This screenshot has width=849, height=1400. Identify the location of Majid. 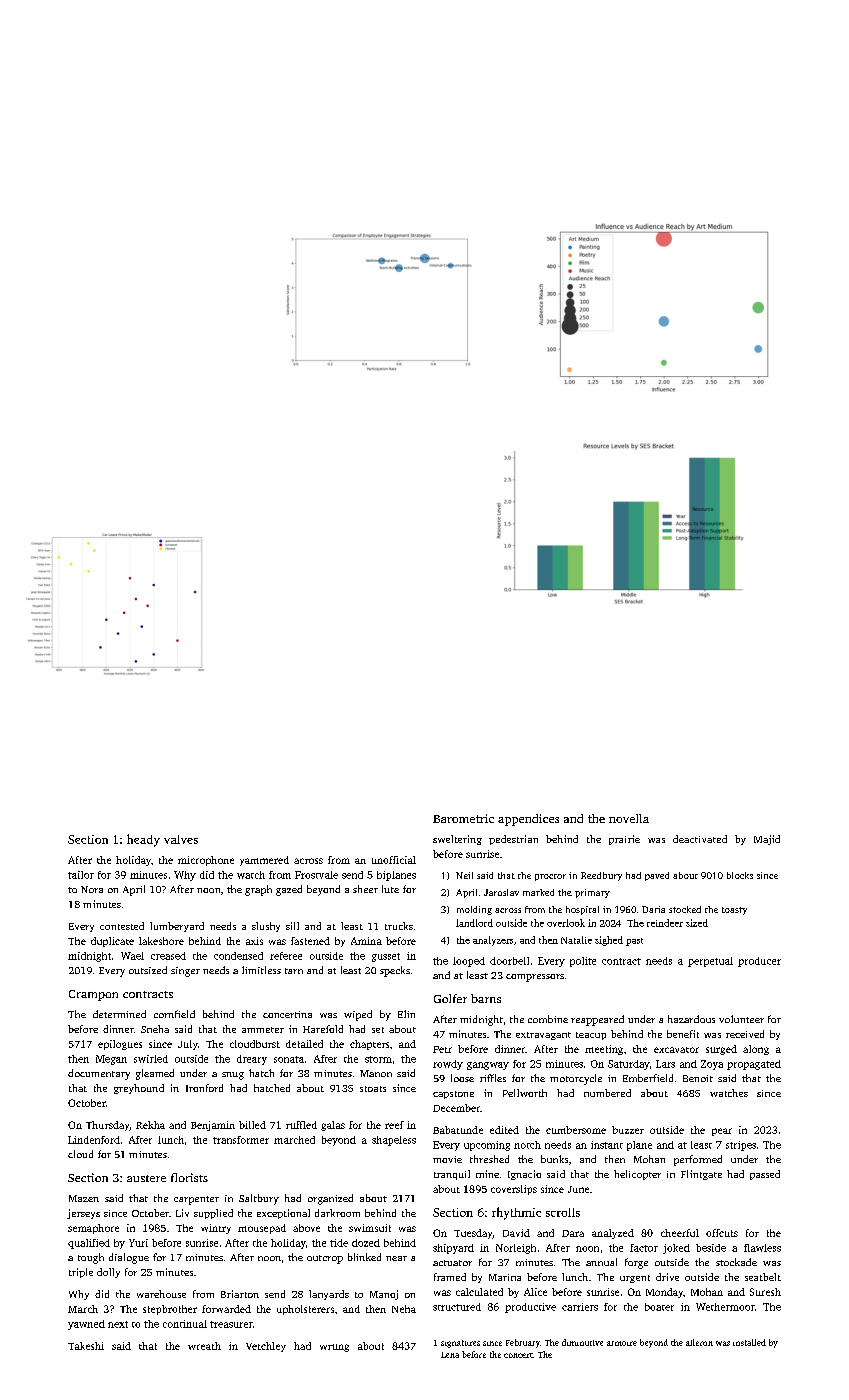
(767, 840).
